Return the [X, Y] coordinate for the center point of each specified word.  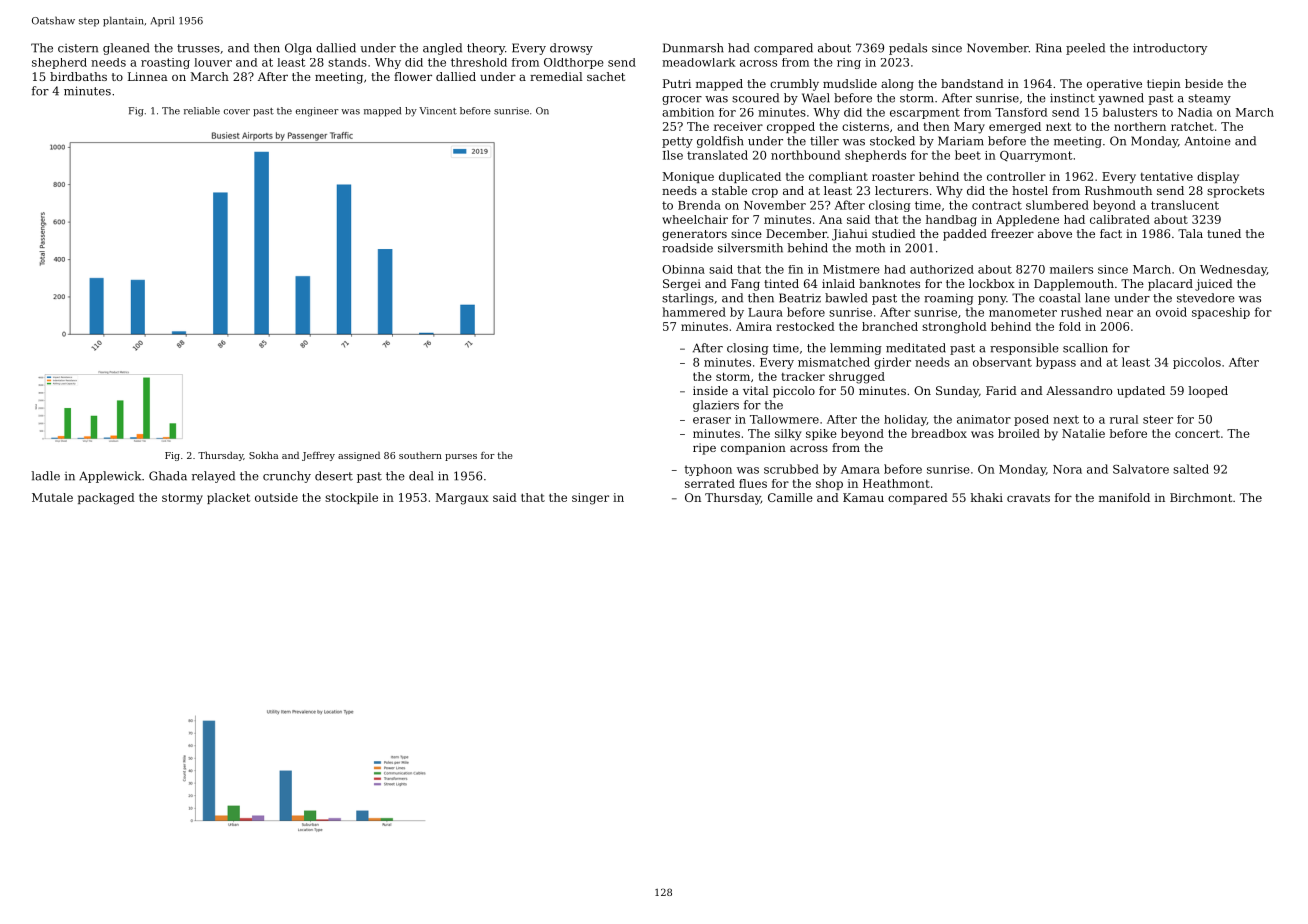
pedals [908, 49]
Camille [790, 497]
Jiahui [850, 235]
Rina [1049, 48]
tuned [1224, 233]
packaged [106, 499]
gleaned [126, 49]
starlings [688, 299]
